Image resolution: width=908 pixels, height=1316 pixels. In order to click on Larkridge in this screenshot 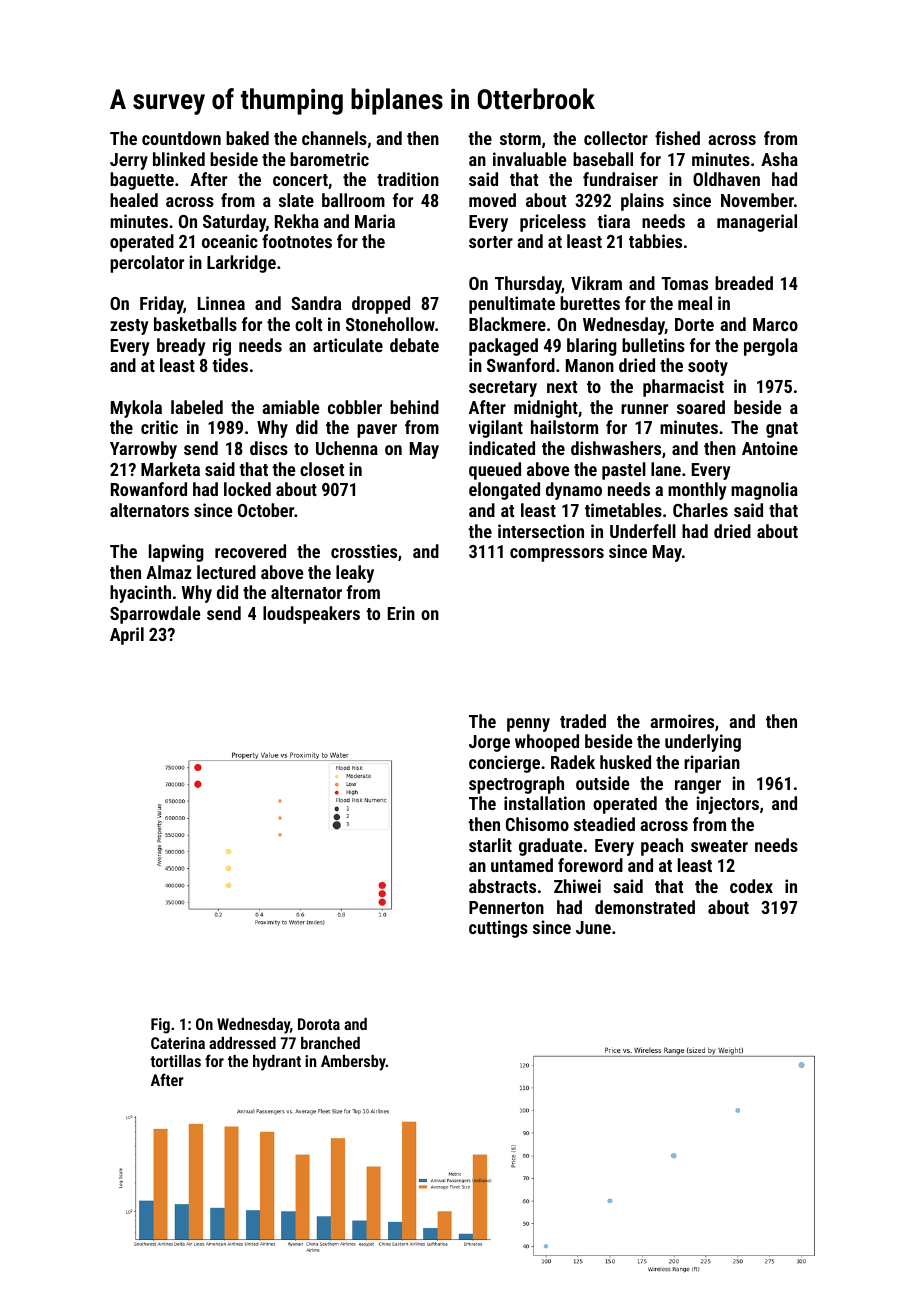, I will do `click(241, 264)`.
